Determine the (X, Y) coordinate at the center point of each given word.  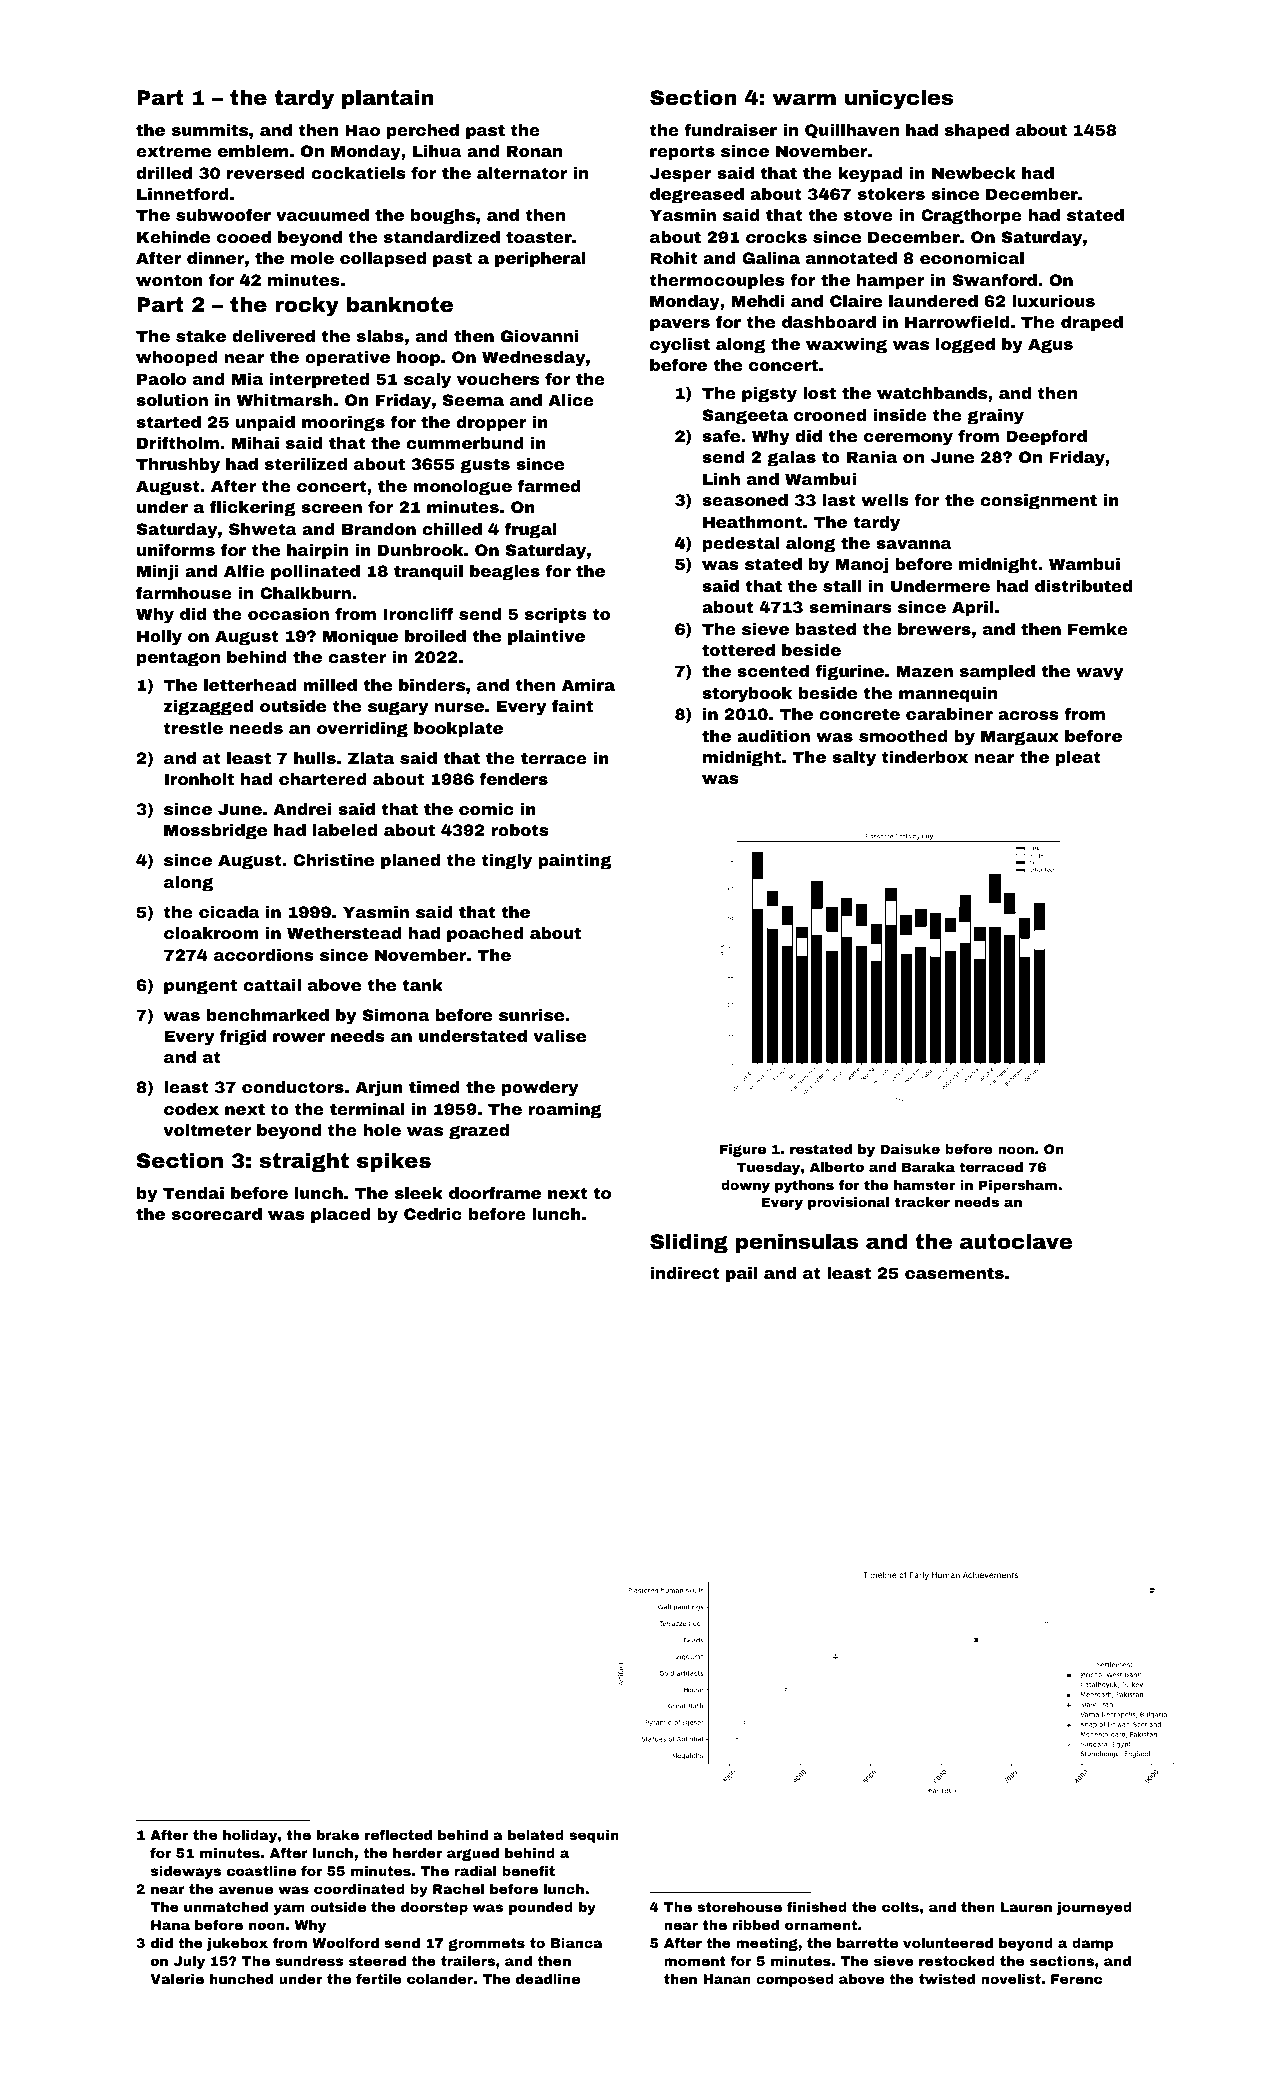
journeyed (1094, 1908)
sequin (594, 1836)
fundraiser (730, 130)
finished (817, 1907)
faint (572, 706)
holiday (250, 1836)
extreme (173, 151)
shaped (977, 132)
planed (410, 862)
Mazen (924, 671)
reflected (398, 1835)
